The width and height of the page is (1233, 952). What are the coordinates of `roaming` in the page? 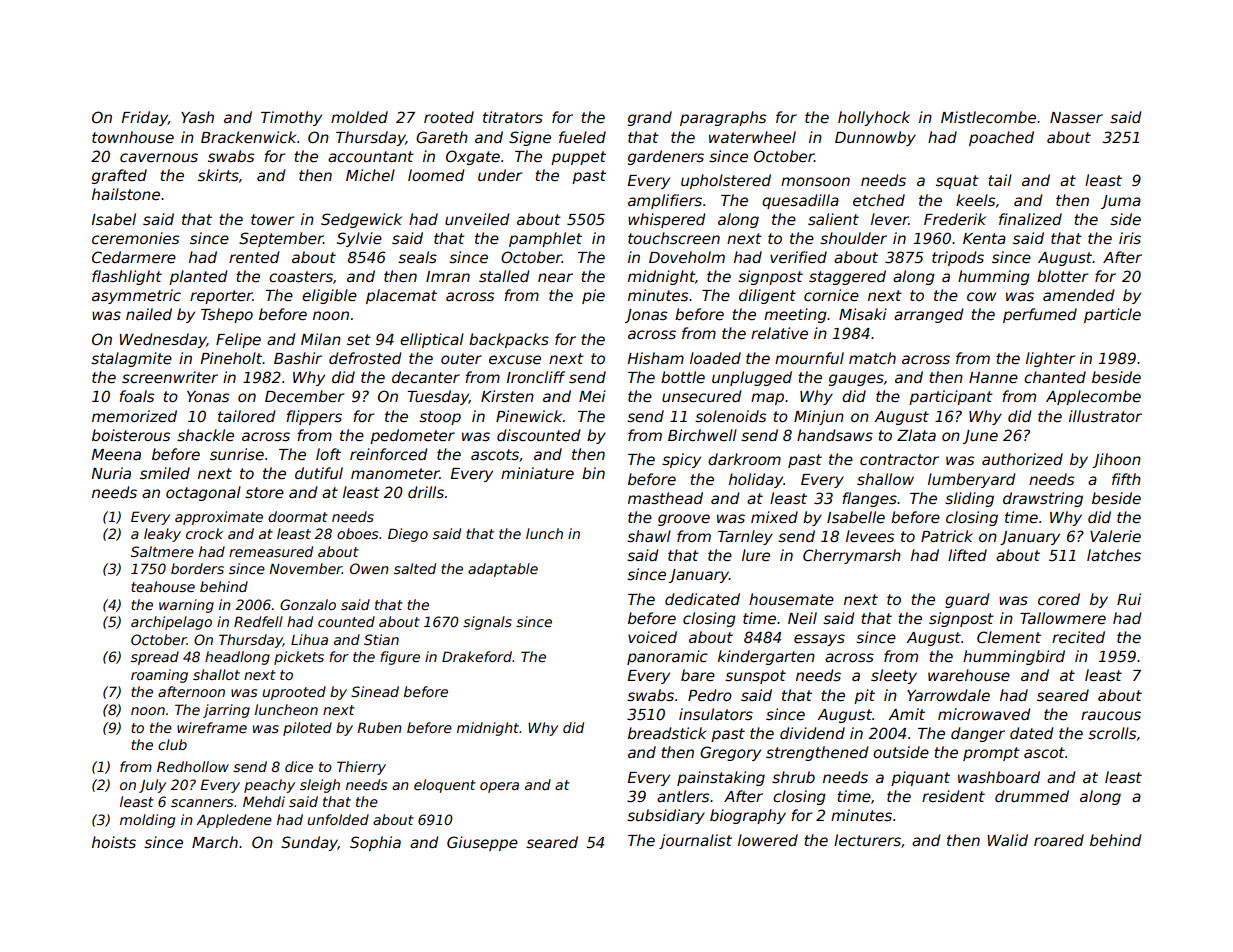 It's located at (159, 676).
